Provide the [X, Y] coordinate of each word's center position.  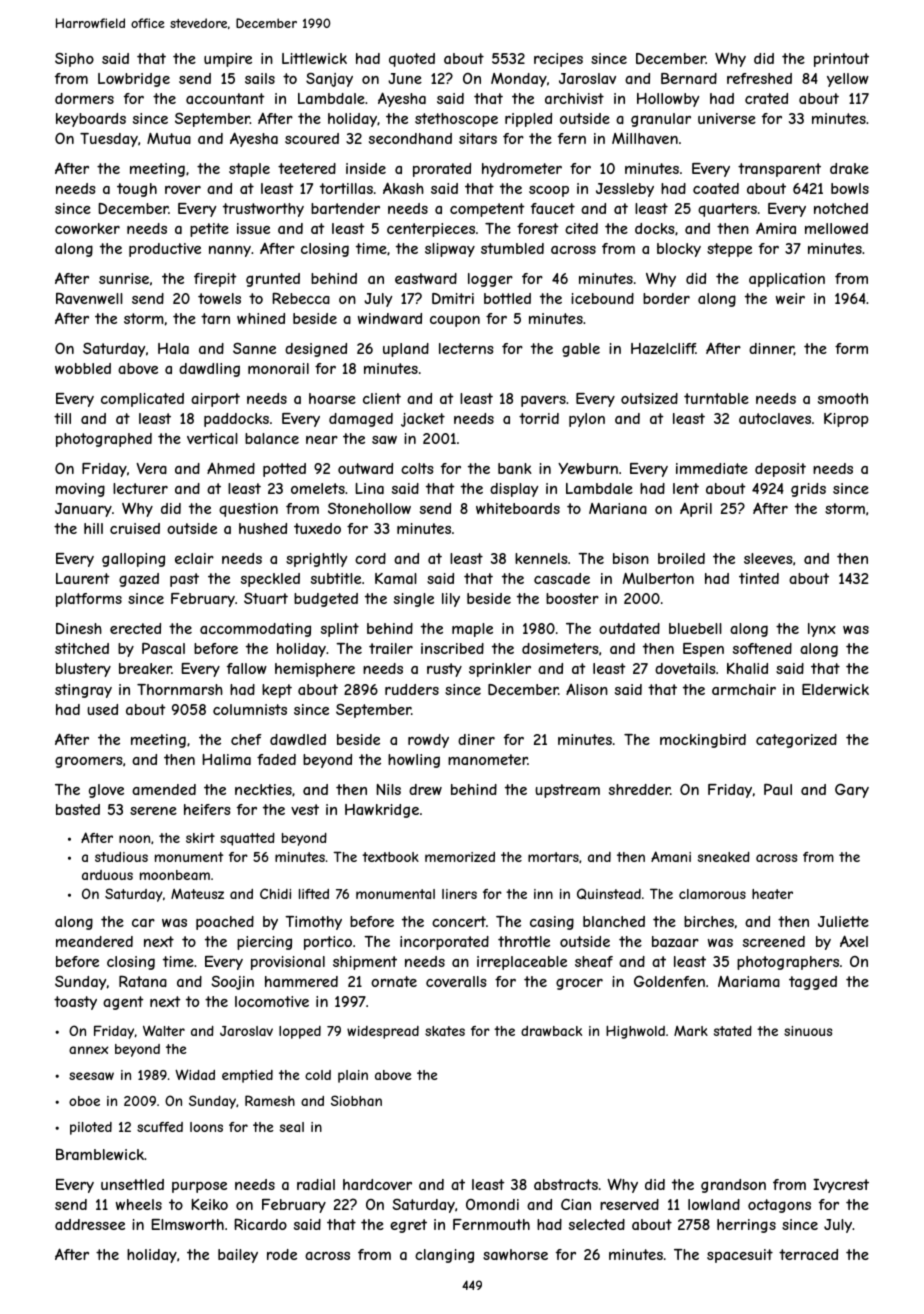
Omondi [492, 1204]
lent [686, 488]
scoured [312, 138]
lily [451, 600]
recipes [558, 60]
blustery [83, 670]
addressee [90, 1224]
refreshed [759, 78]
